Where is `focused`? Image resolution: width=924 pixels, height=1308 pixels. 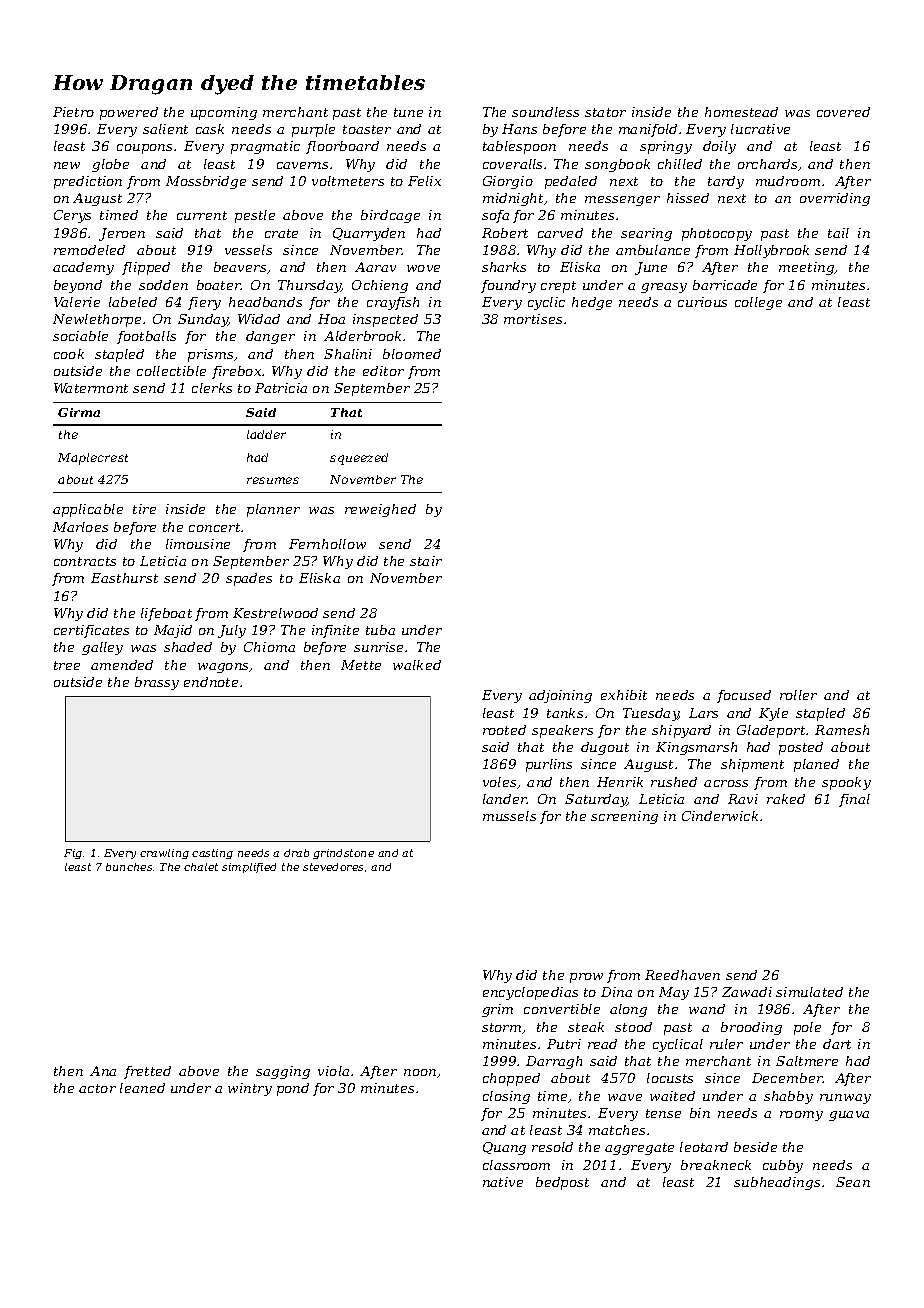
focused is located at coordinates (744, 696).
